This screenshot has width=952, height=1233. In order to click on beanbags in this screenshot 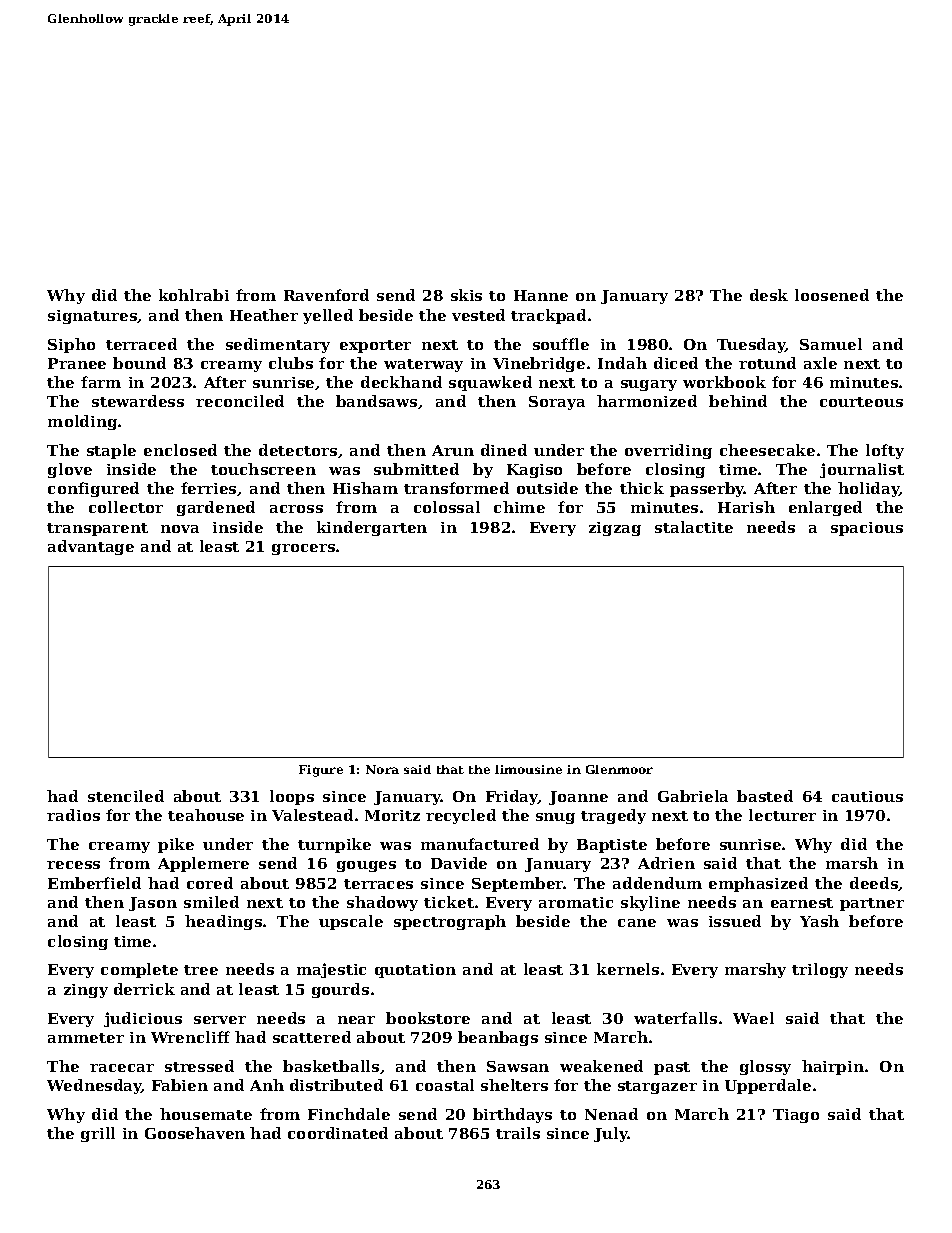, I will do `click(498, 1038)`.
